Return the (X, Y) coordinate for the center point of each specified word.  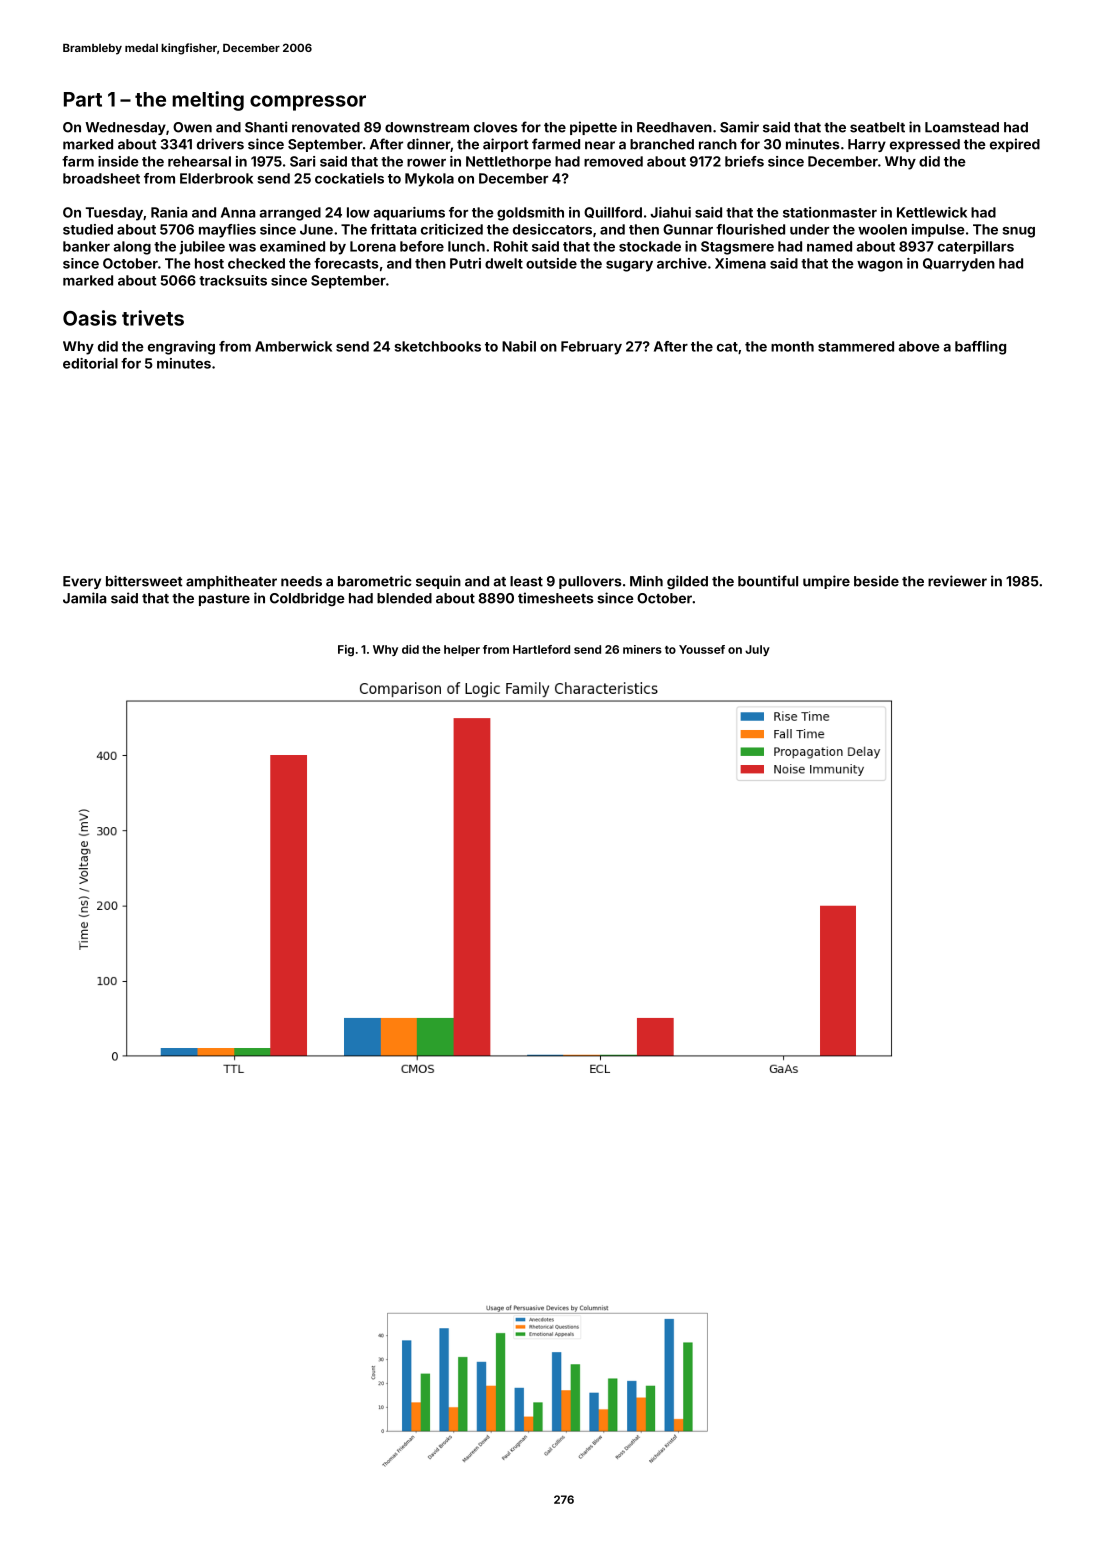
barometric (374, 581)
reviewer (957, 581)
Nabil (519, 346)
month (792, 346)
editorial (90, 363)
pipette (593, 128)
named (829, 246)
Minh (646, 581)
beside (876, 581)
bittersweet (144, 581)
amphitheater (231, 582)
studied (88, 229)
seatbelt (877, 127)
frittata (393, 229)
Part (83, 99)
